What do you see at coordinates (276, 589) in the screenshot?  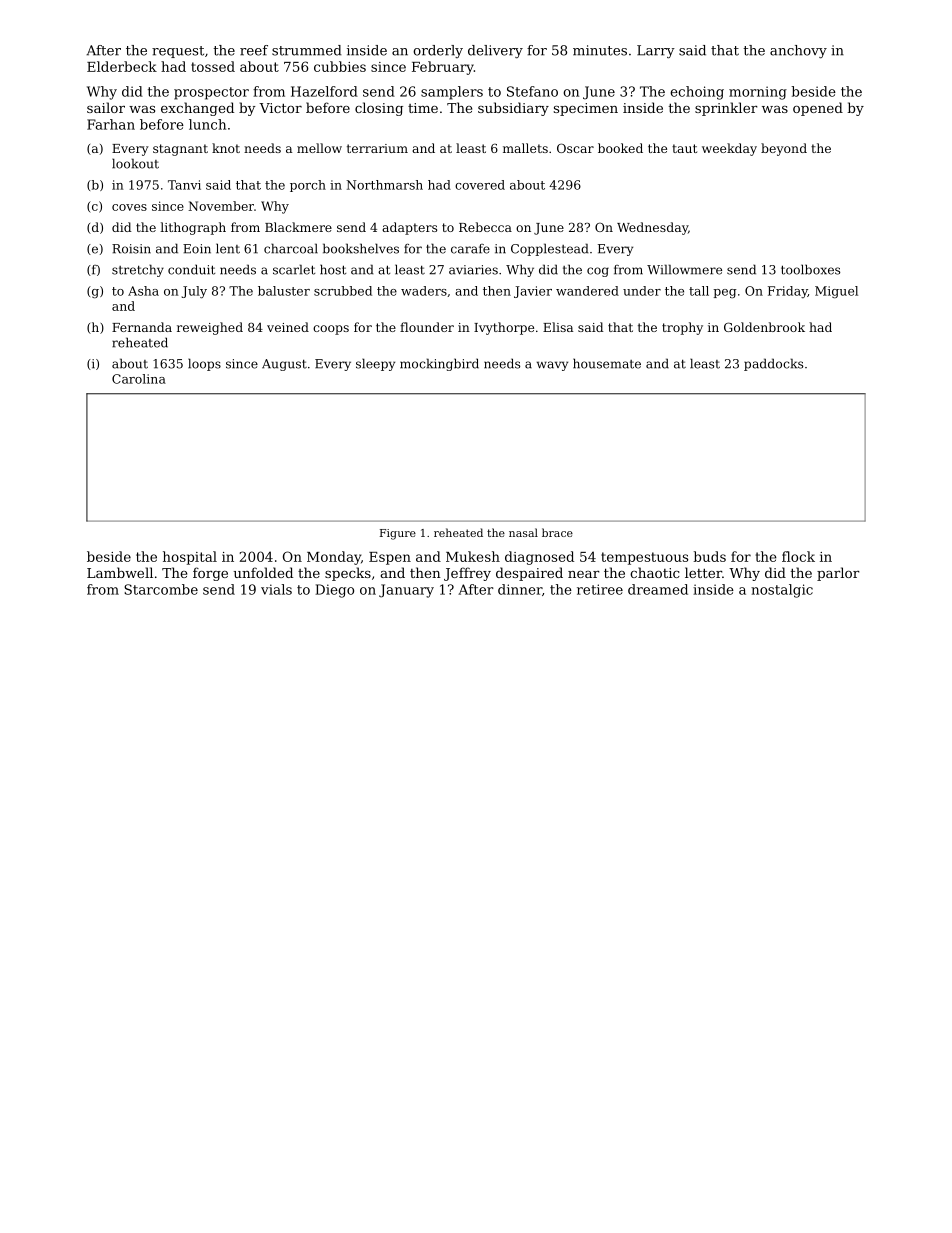 I see `vials` at bounding box center [276, 589].
